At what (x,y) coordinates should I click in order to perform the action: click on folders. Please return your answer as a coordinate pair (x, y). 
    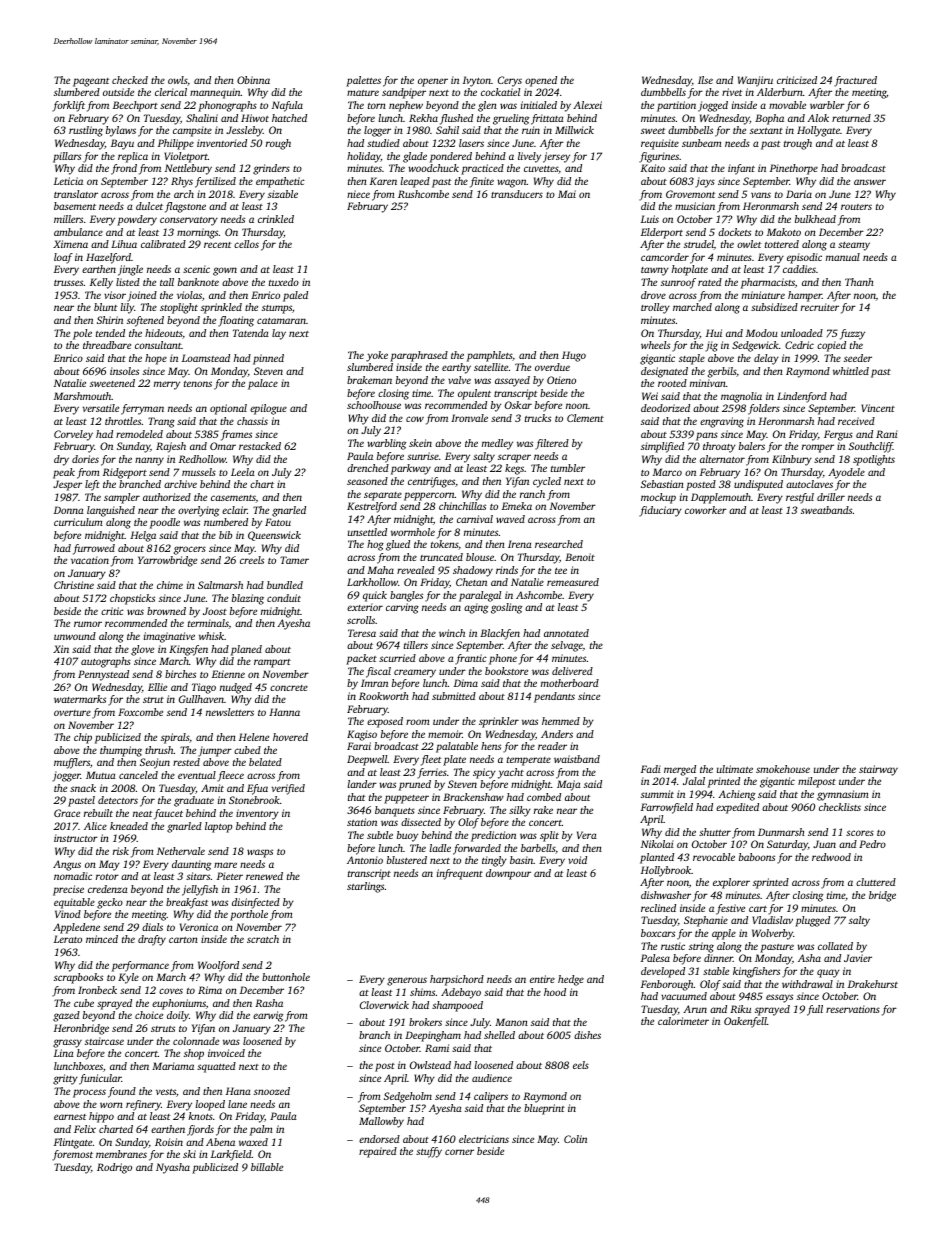
    Looking at the image, I should click on (764, 409).
